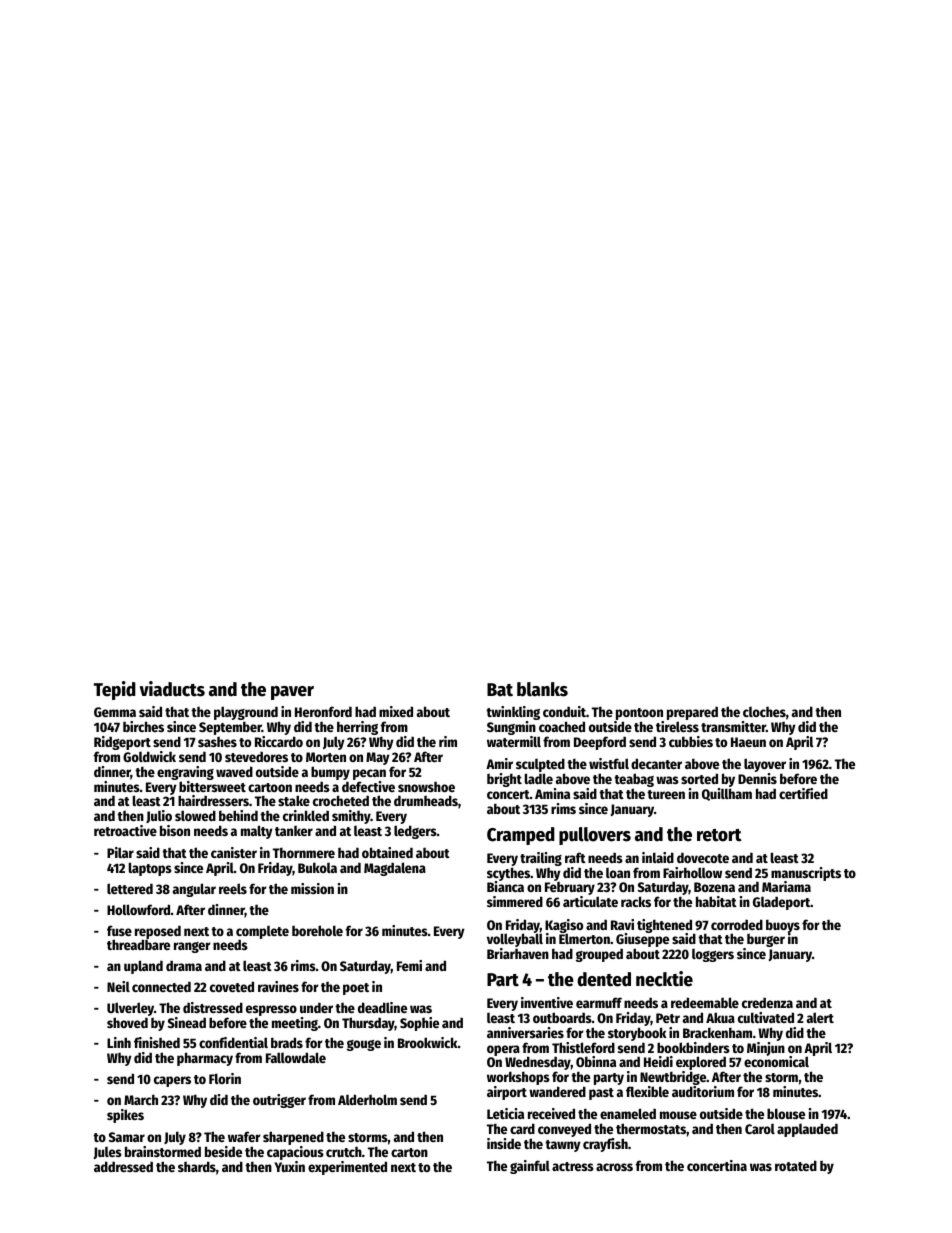  I want to click on malty, so click(257, 832).
